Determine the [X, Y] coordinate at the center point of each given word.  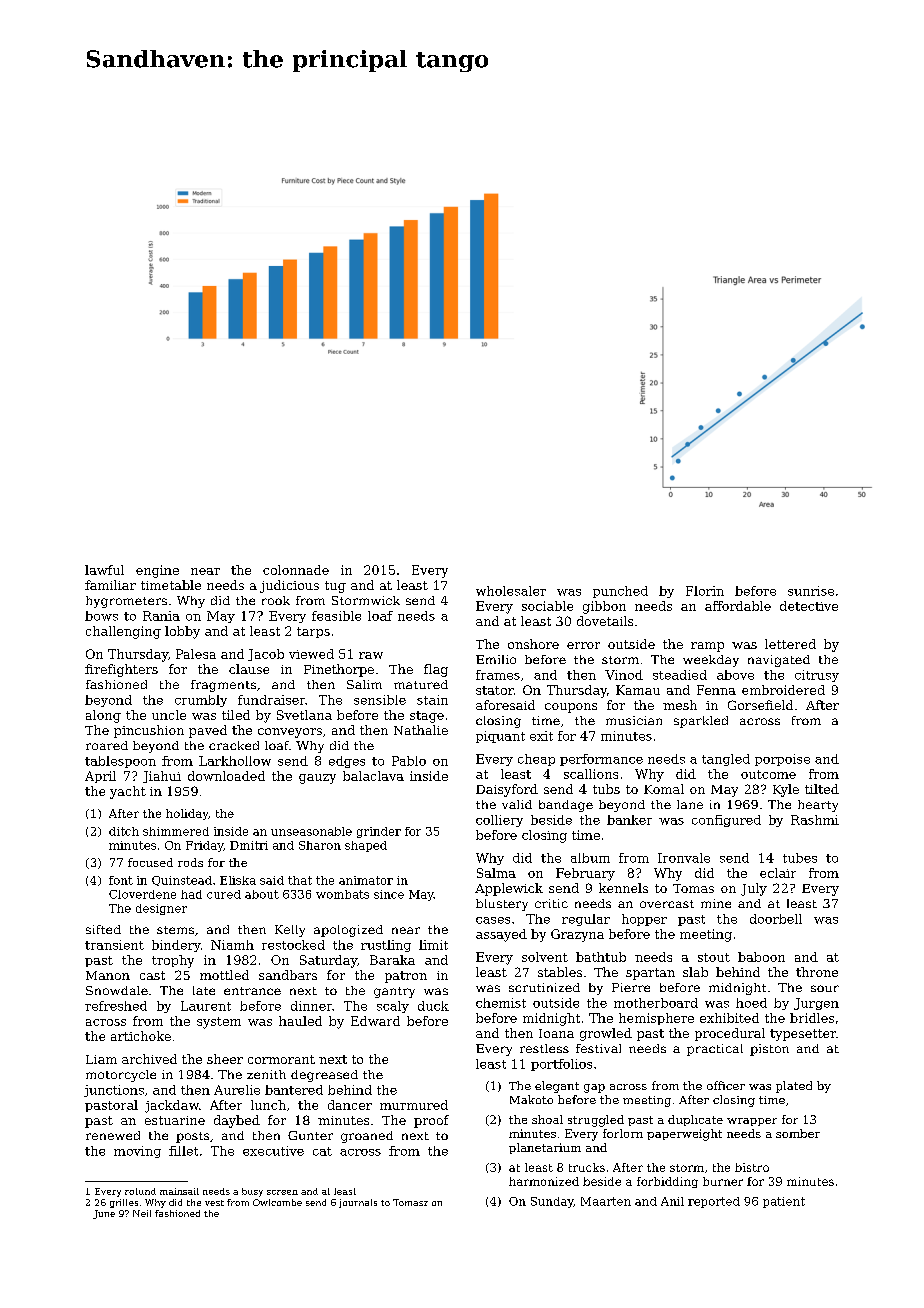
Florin [705, 591]
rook [276, 600]
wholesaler [511, 591]
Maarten [606, 1201]
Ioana [556, 1033]
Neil [142, 1213]
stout [714, 957]
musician [634, 720]
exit [541, 736]
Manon [108, 975]
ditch [124, 831]
